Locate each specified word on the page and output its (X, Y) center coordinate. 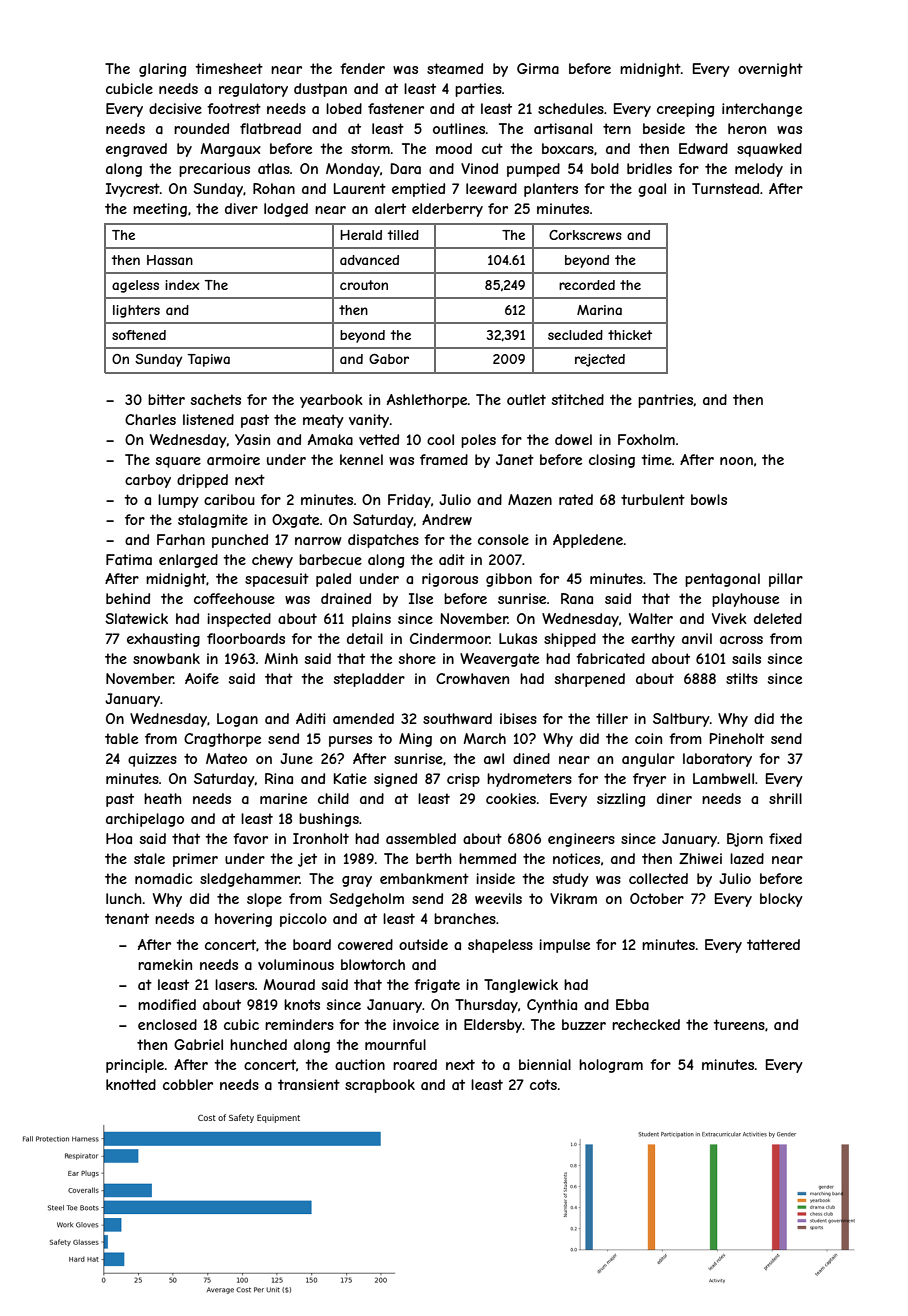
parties (478, 90)
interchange (762, 110)
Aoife (202, 678)
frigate (437, 986)
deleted (778, 618)
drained (346, 598)
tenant (127, 918)
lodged (286, 210)
